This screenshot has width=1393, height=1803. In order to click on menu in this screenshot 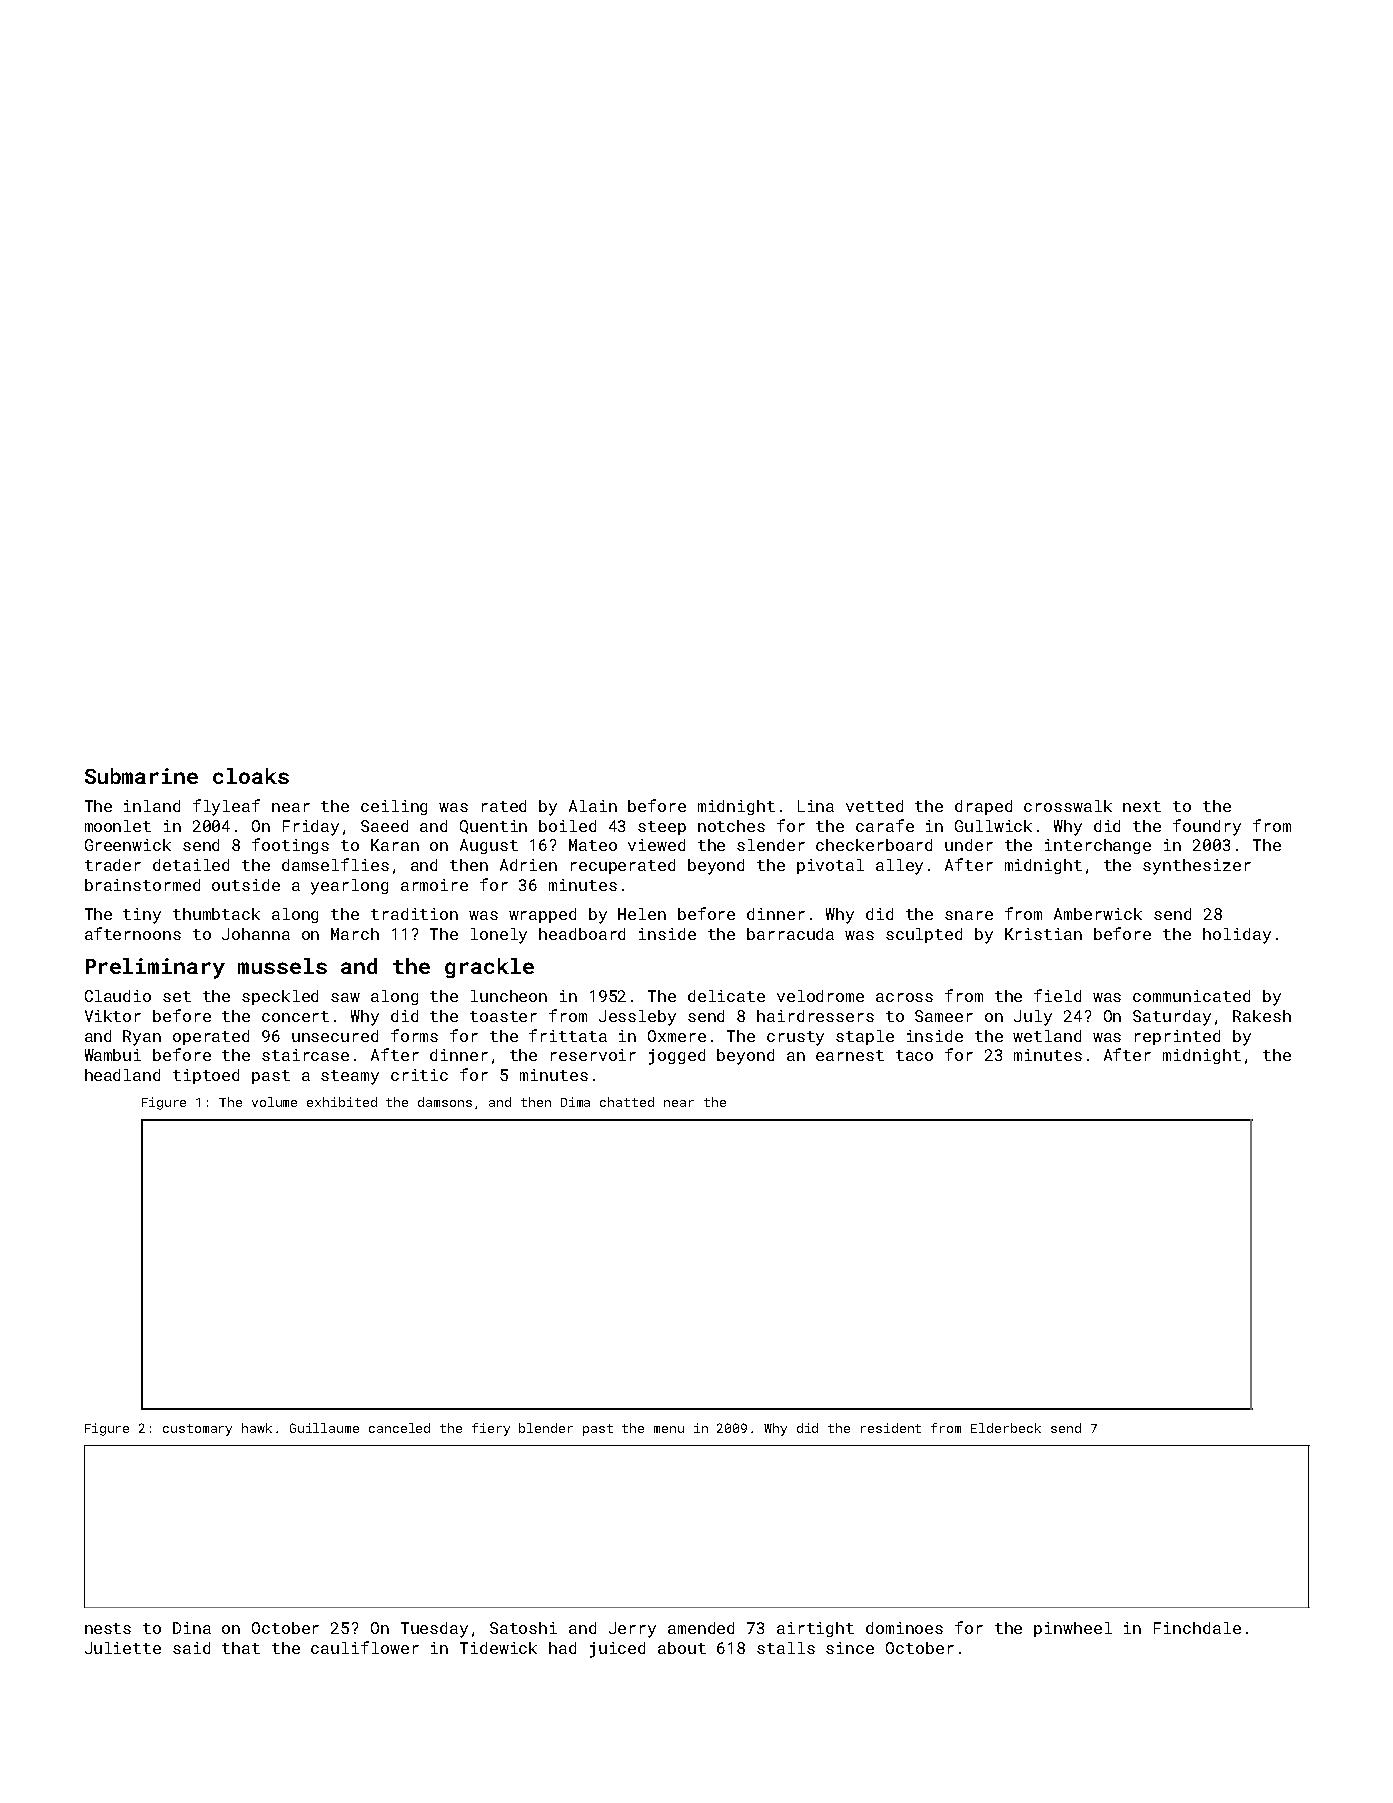, I will do `click(669, 1429)`.
